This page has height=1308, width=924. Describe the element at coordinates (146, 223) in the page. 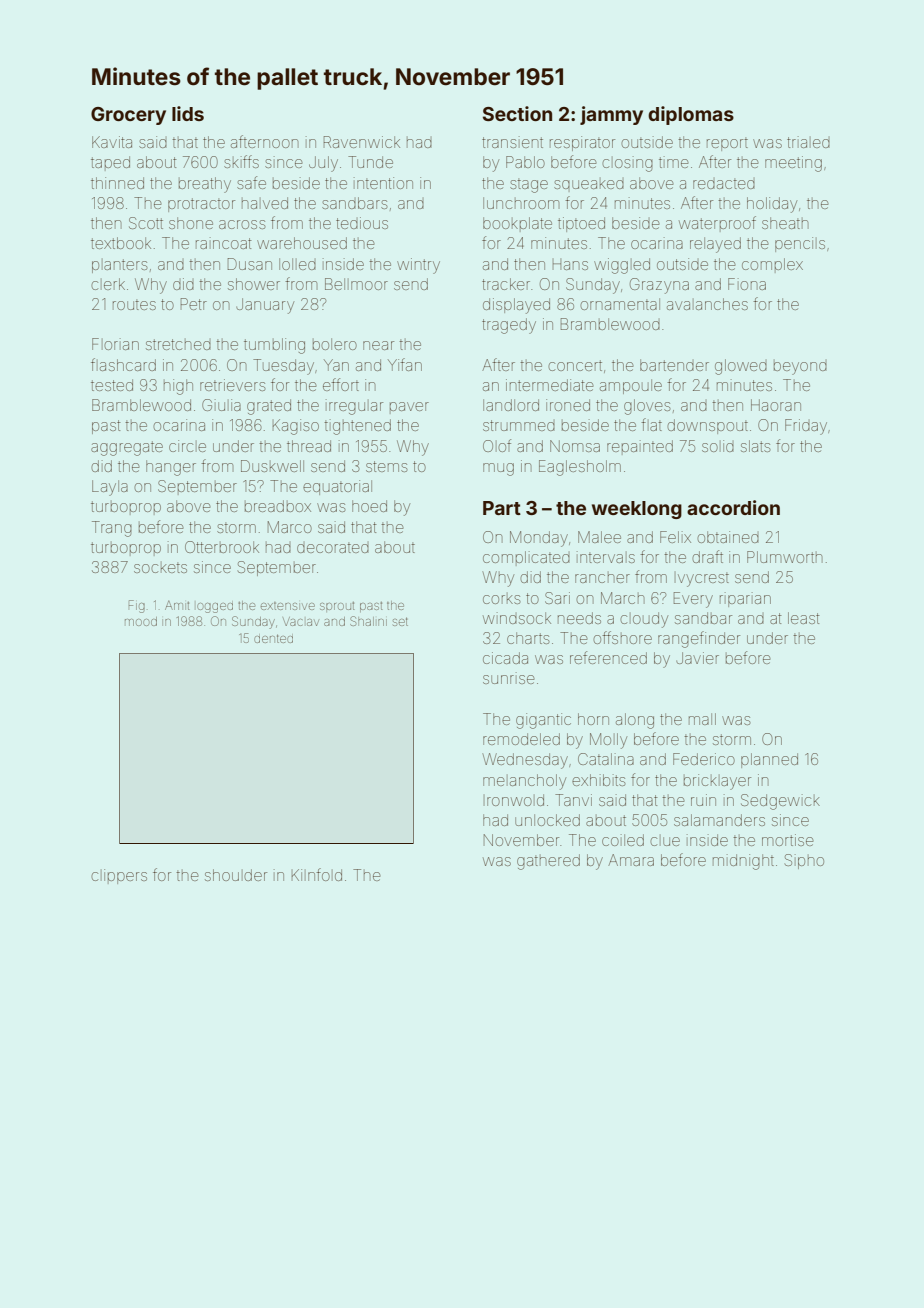

I see `Scott` at that location.
